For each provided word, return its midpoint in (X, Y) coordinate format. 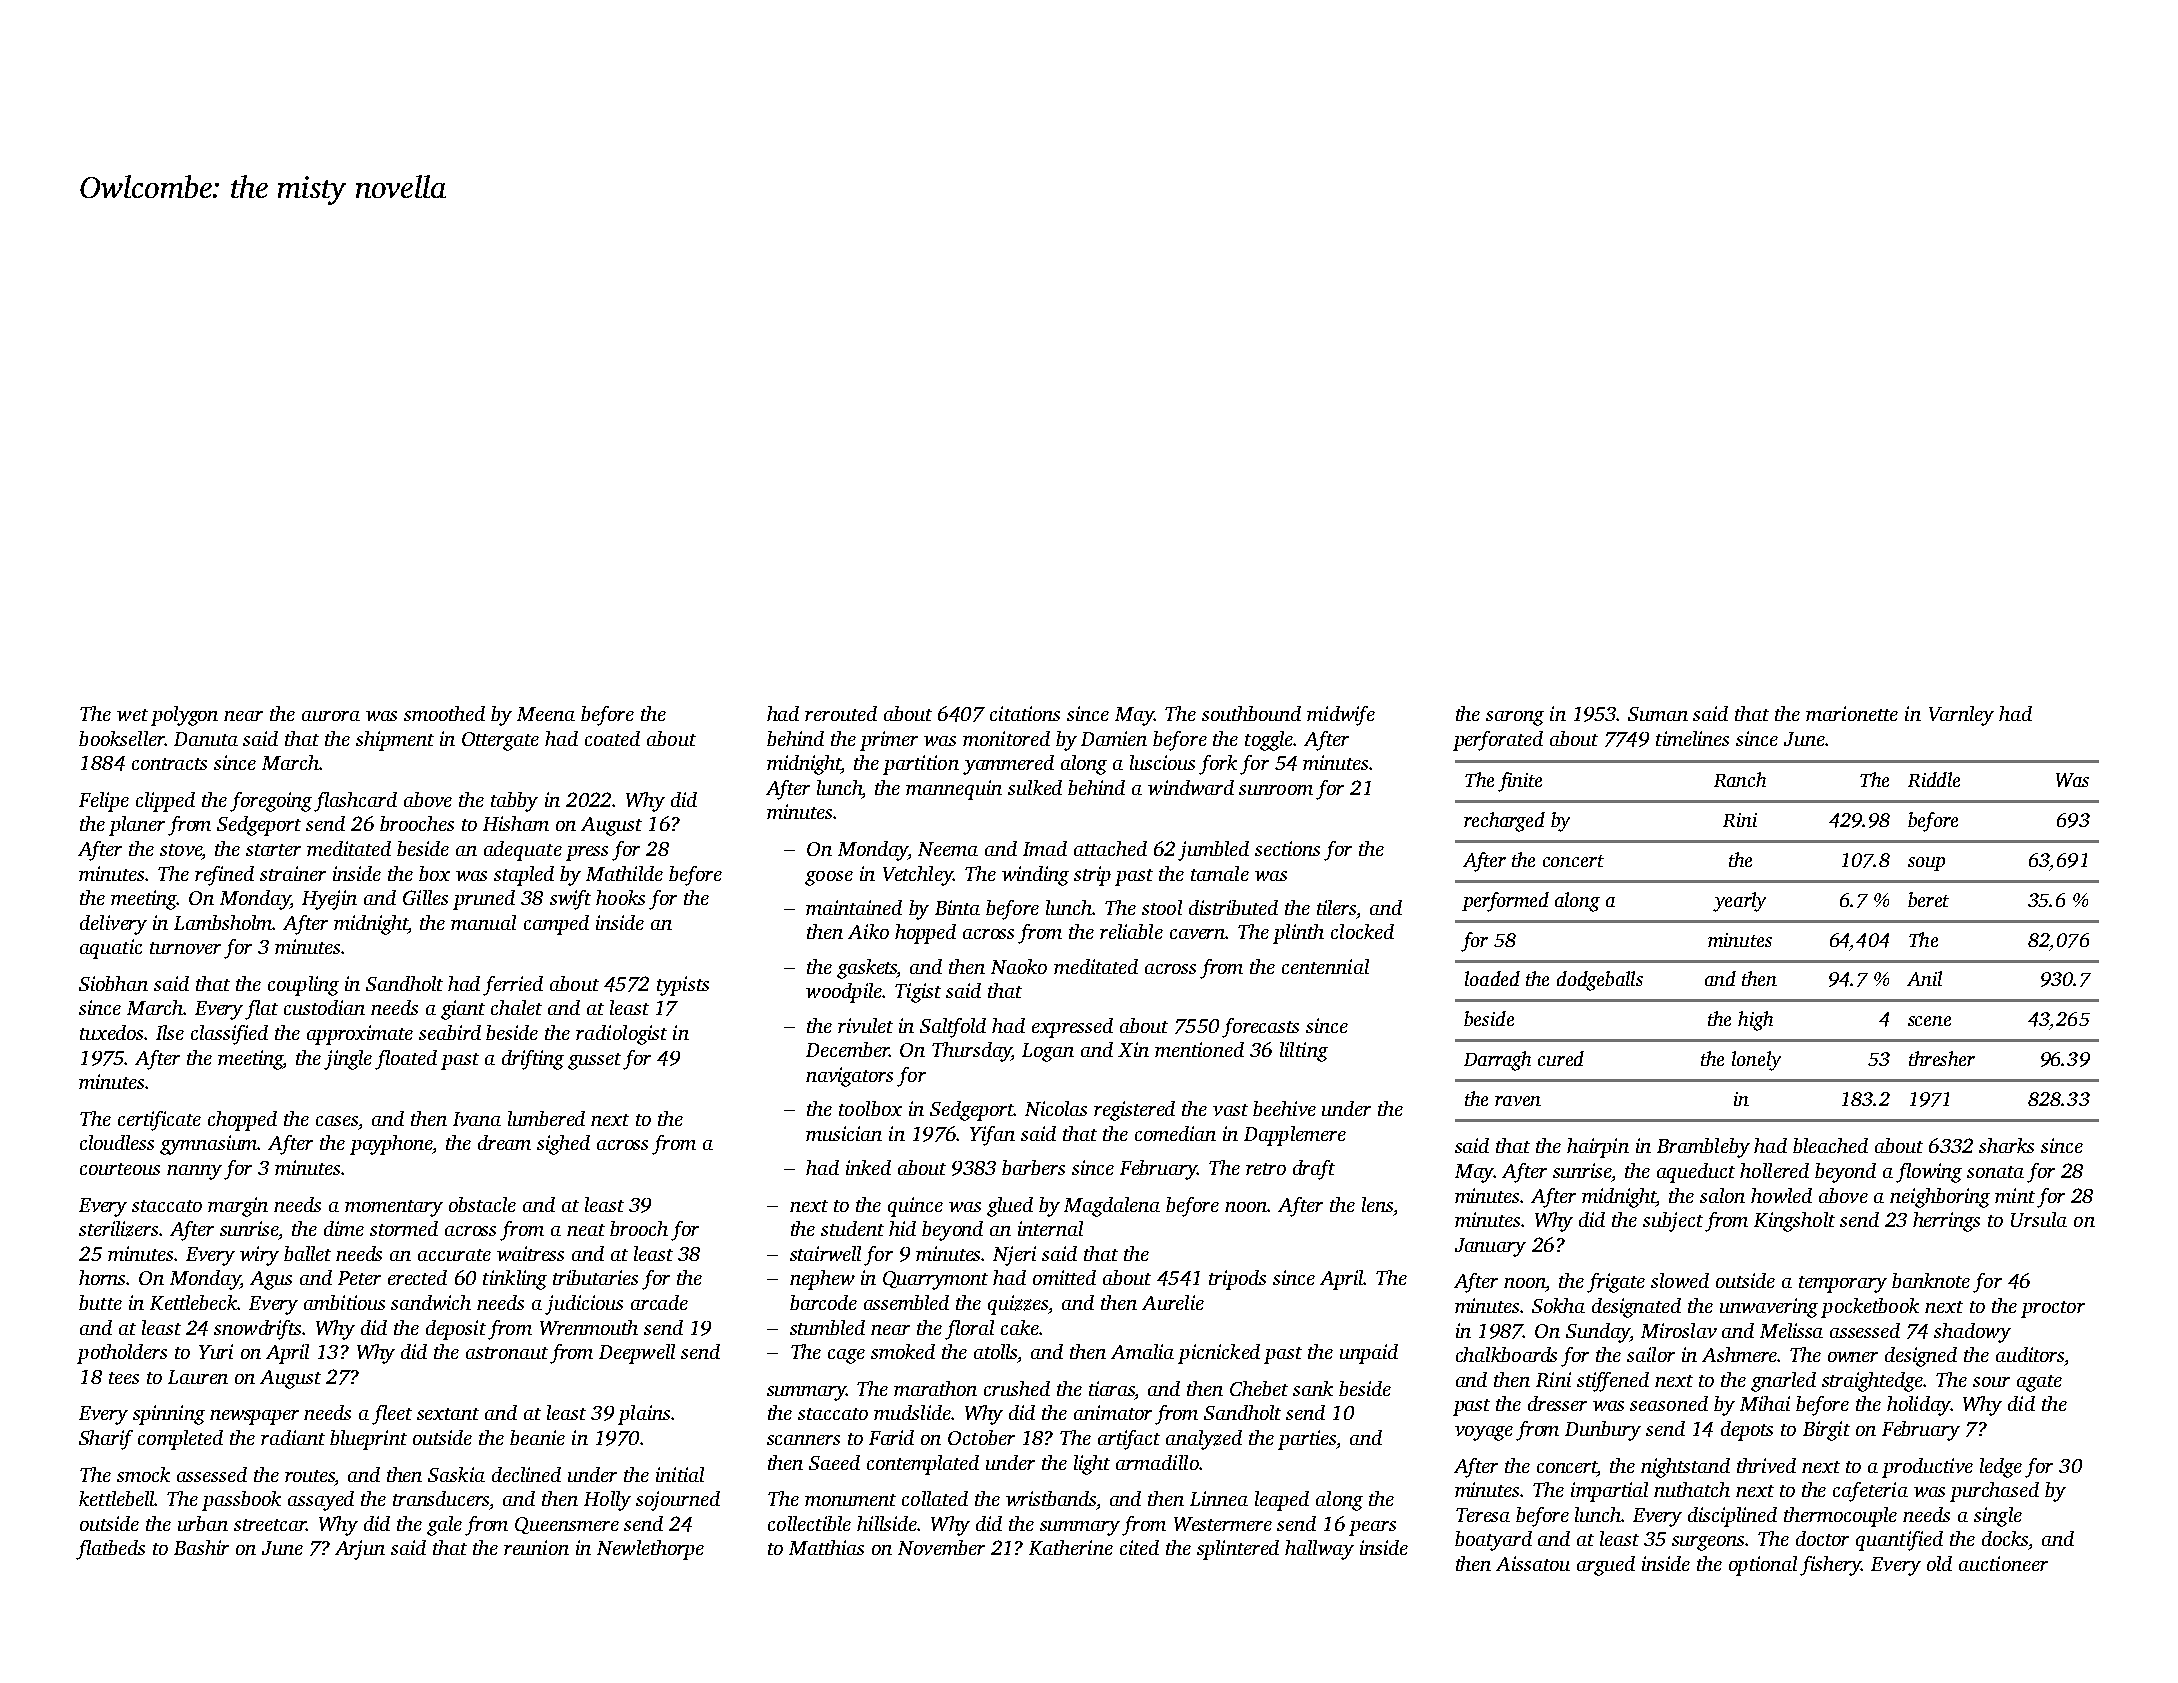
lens (1377, 1204)
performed (1505, 902)
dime (344, 1228)
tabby (514, 802)
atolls (995, 1351)
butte (100, 1302)
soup (1926, 864)
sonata (1995, 1172)
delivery (113, 925)
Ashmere (1739, 1354)
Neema (948, 849)
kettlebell (117, 1498)
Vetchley (918, 876)
